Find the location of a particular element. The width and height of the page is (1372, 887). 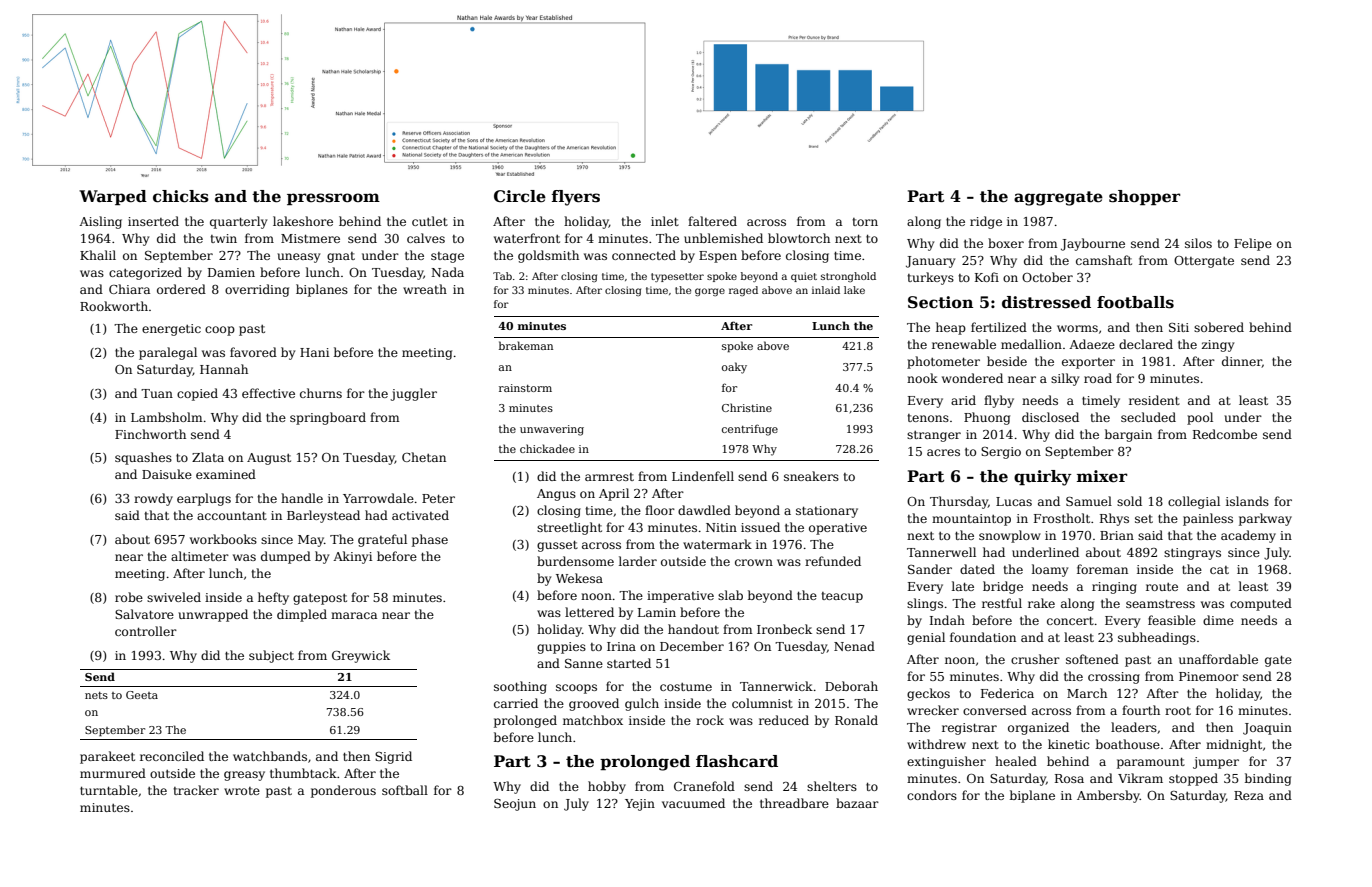

Felipe is located at coordinates (1253, 244).
